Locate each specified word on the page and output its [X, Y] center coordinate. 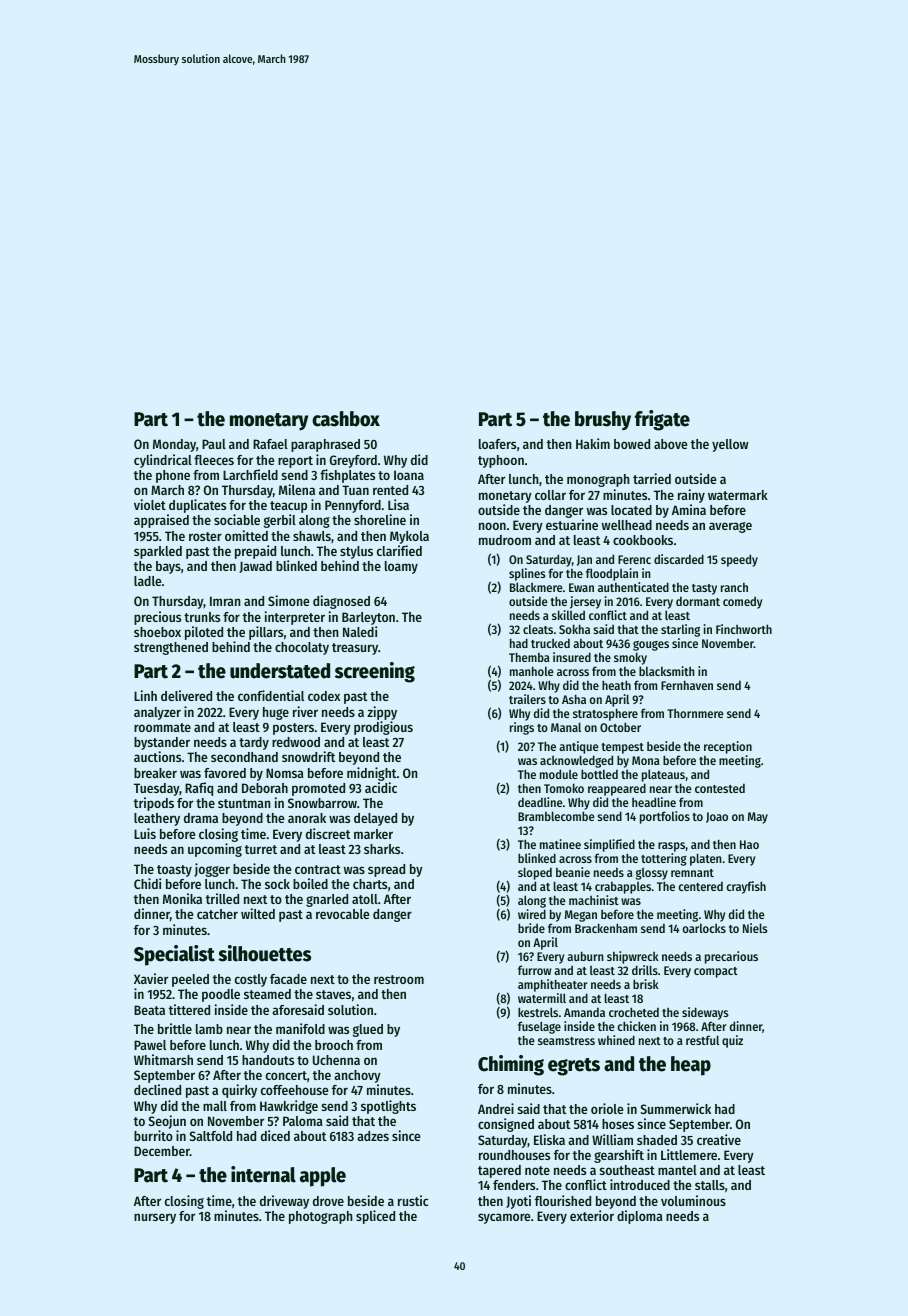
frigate [662, 420]
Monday [174, 445]
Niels [755, 928]
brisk [646, 984]
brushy [603, 421]
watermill [542, 998]
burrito [153, 1135]
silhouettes [264, 953]
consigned [506, 1125]
